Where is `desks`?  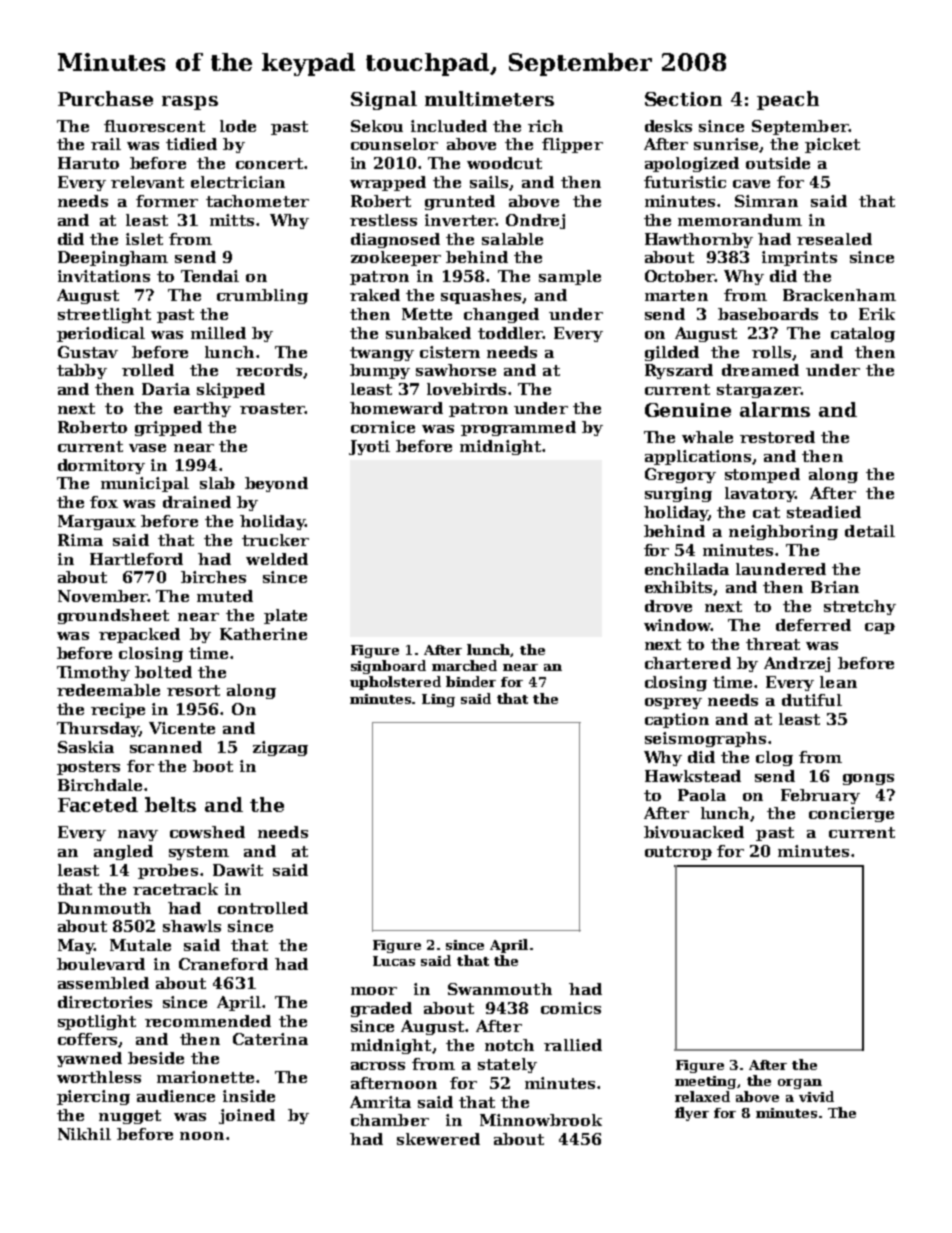 desks is located at coordinates (668, 126).
